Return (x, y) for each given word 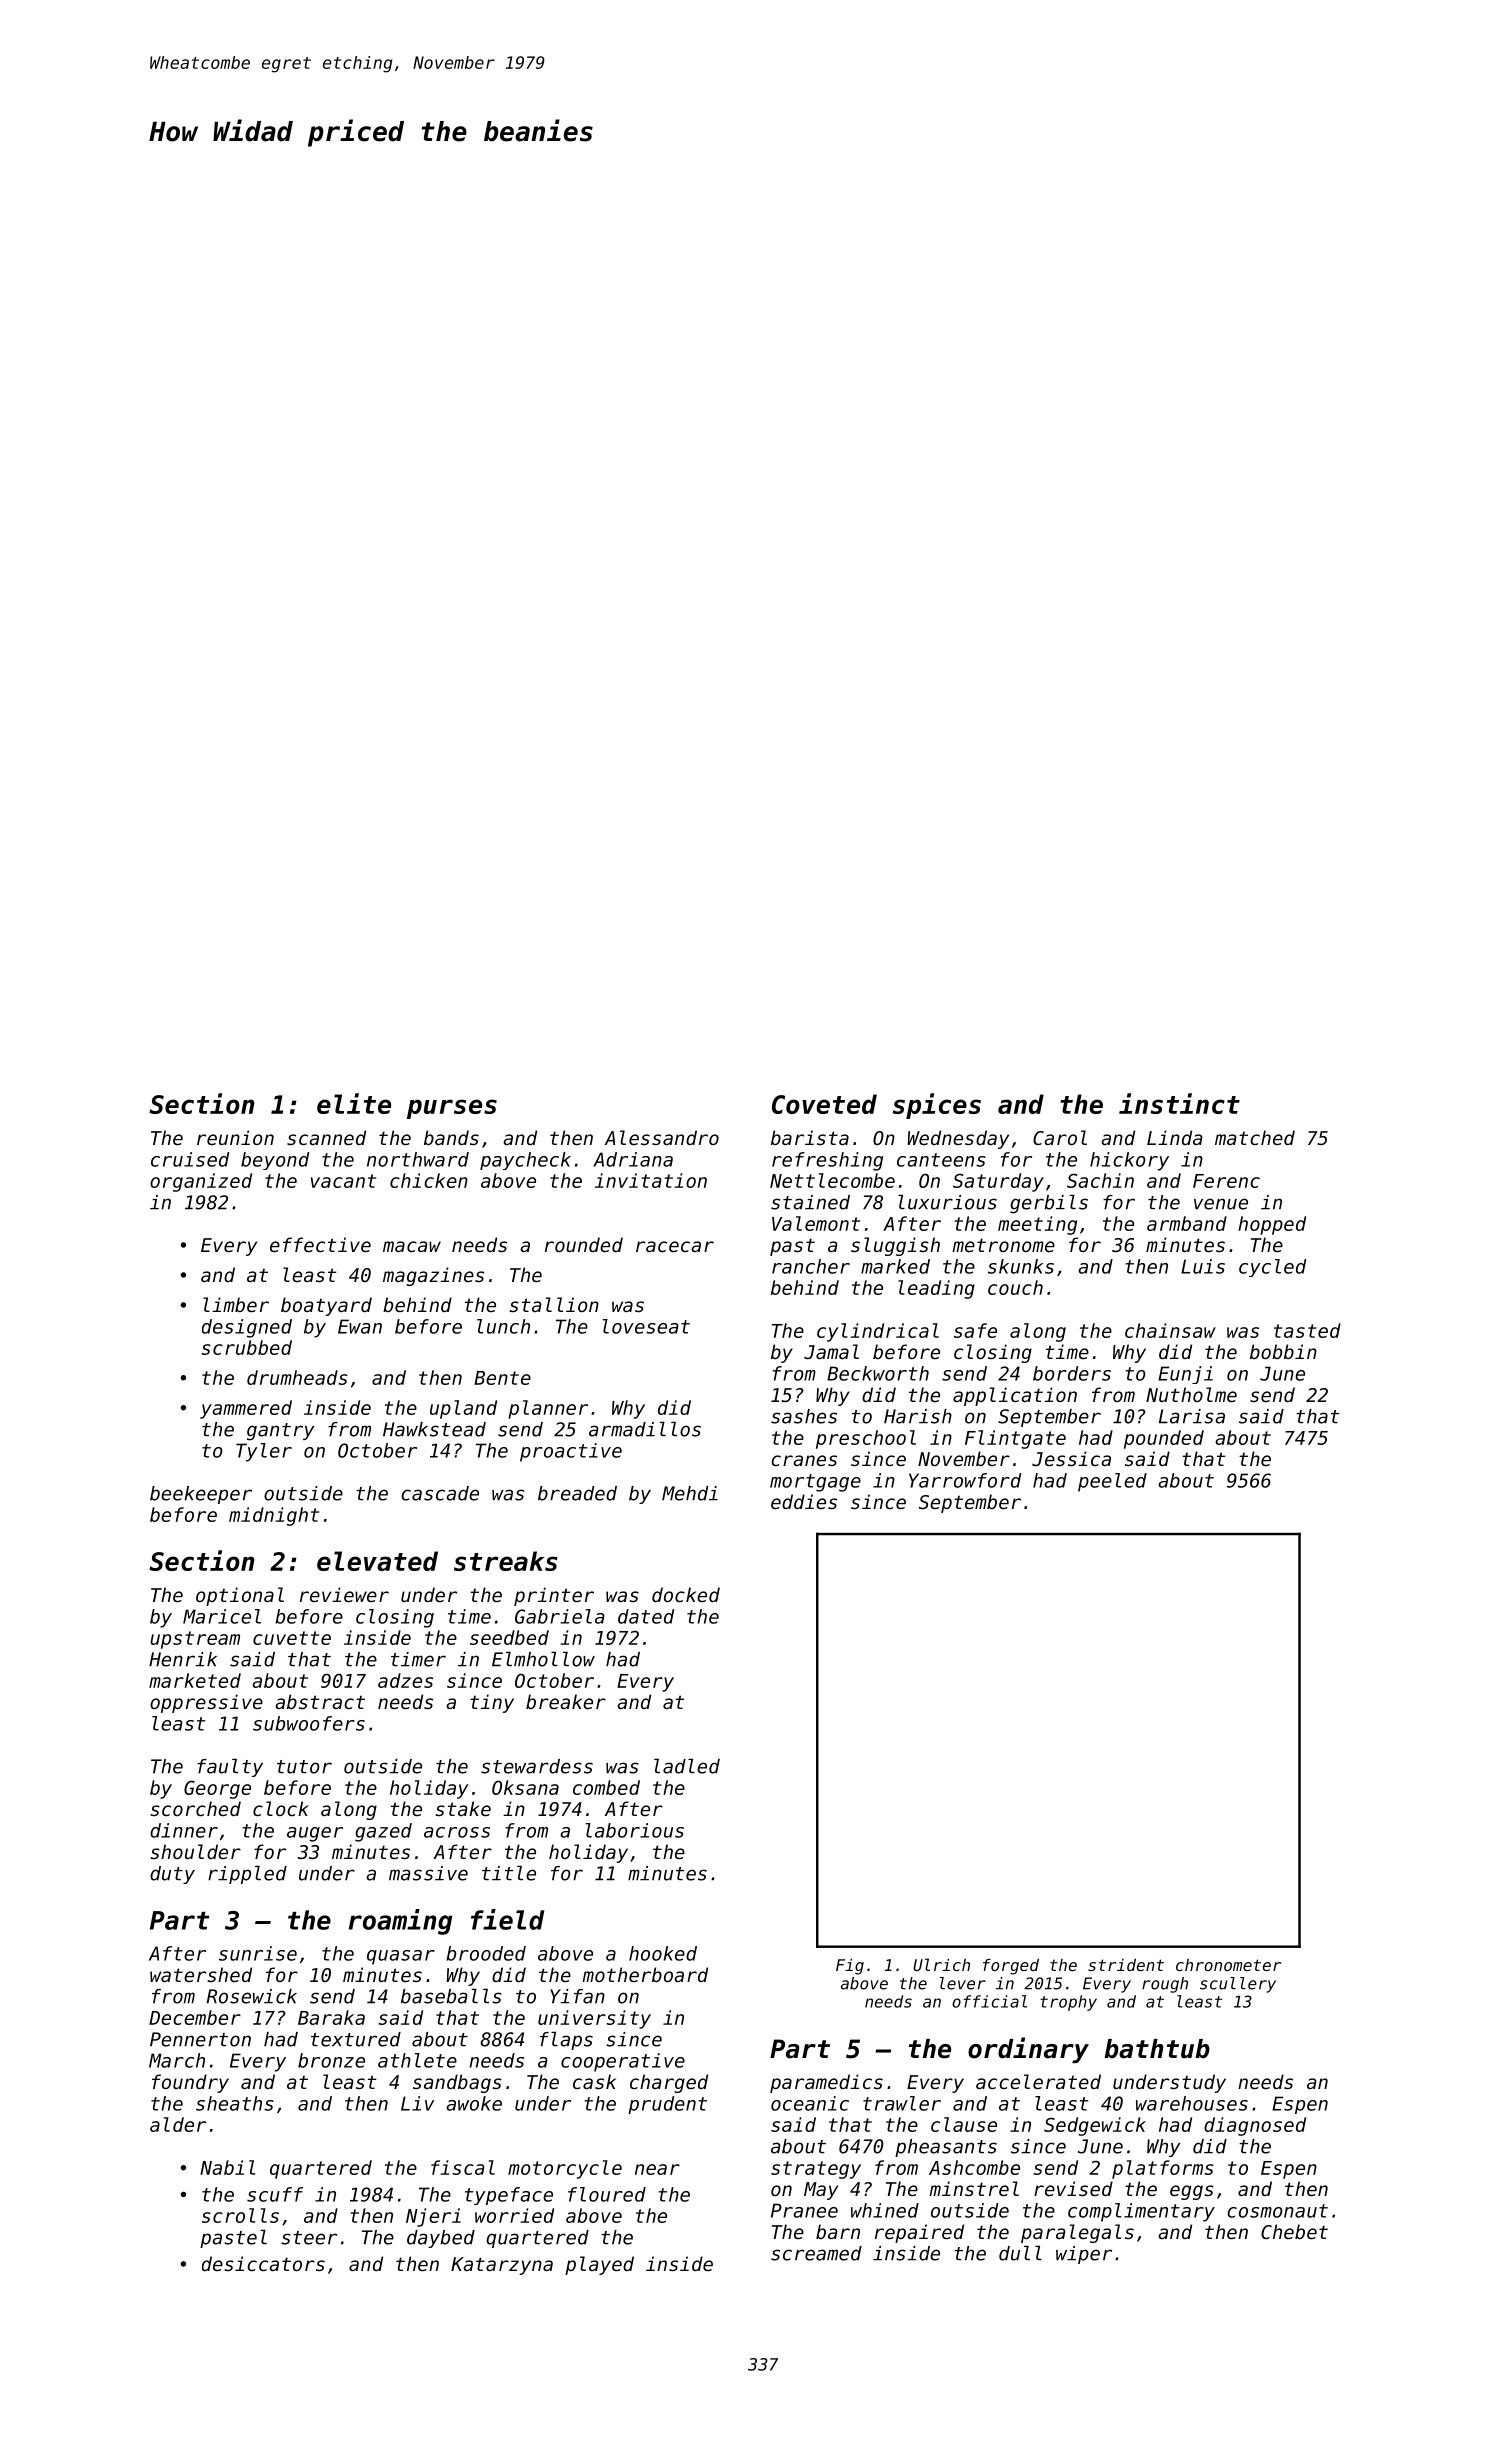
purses (452, 1109)
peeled (1112, 1482)
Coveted (824, 1104)
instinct (1179, 1103)
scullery (1238, 1985)
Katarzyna (502, 2266)
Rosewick (252, 1996)
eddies (804, 1501)
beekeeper (201, 1495)
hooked (663, 1953)
